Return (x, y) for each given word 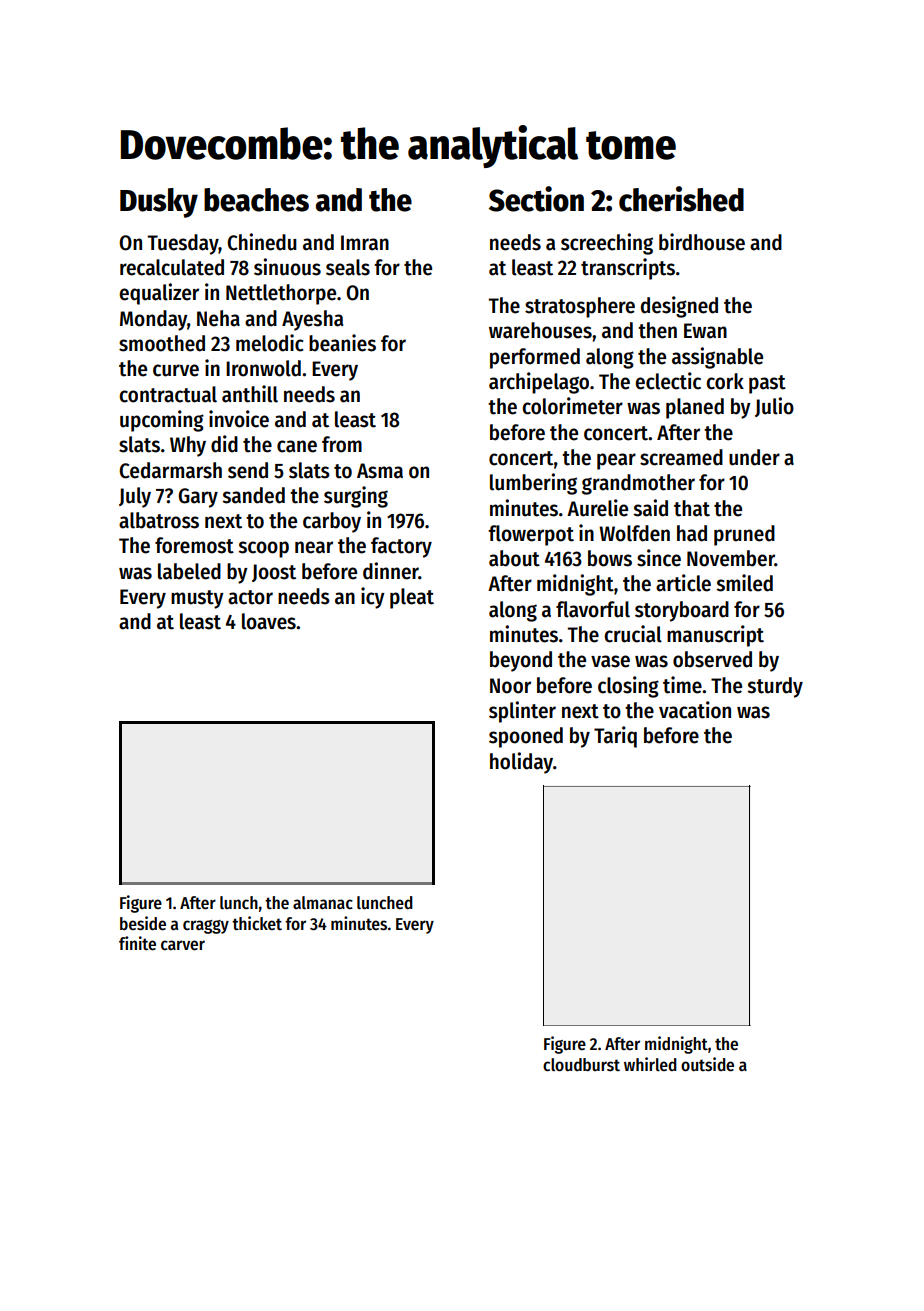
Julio (774, 407)
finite (137, 943)
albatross (159, 520)
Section (536, 199)
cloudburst (581, 1065)
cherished (681, 199)
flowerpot (531, 535)
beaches (256, 200)
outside (707, 1064)
